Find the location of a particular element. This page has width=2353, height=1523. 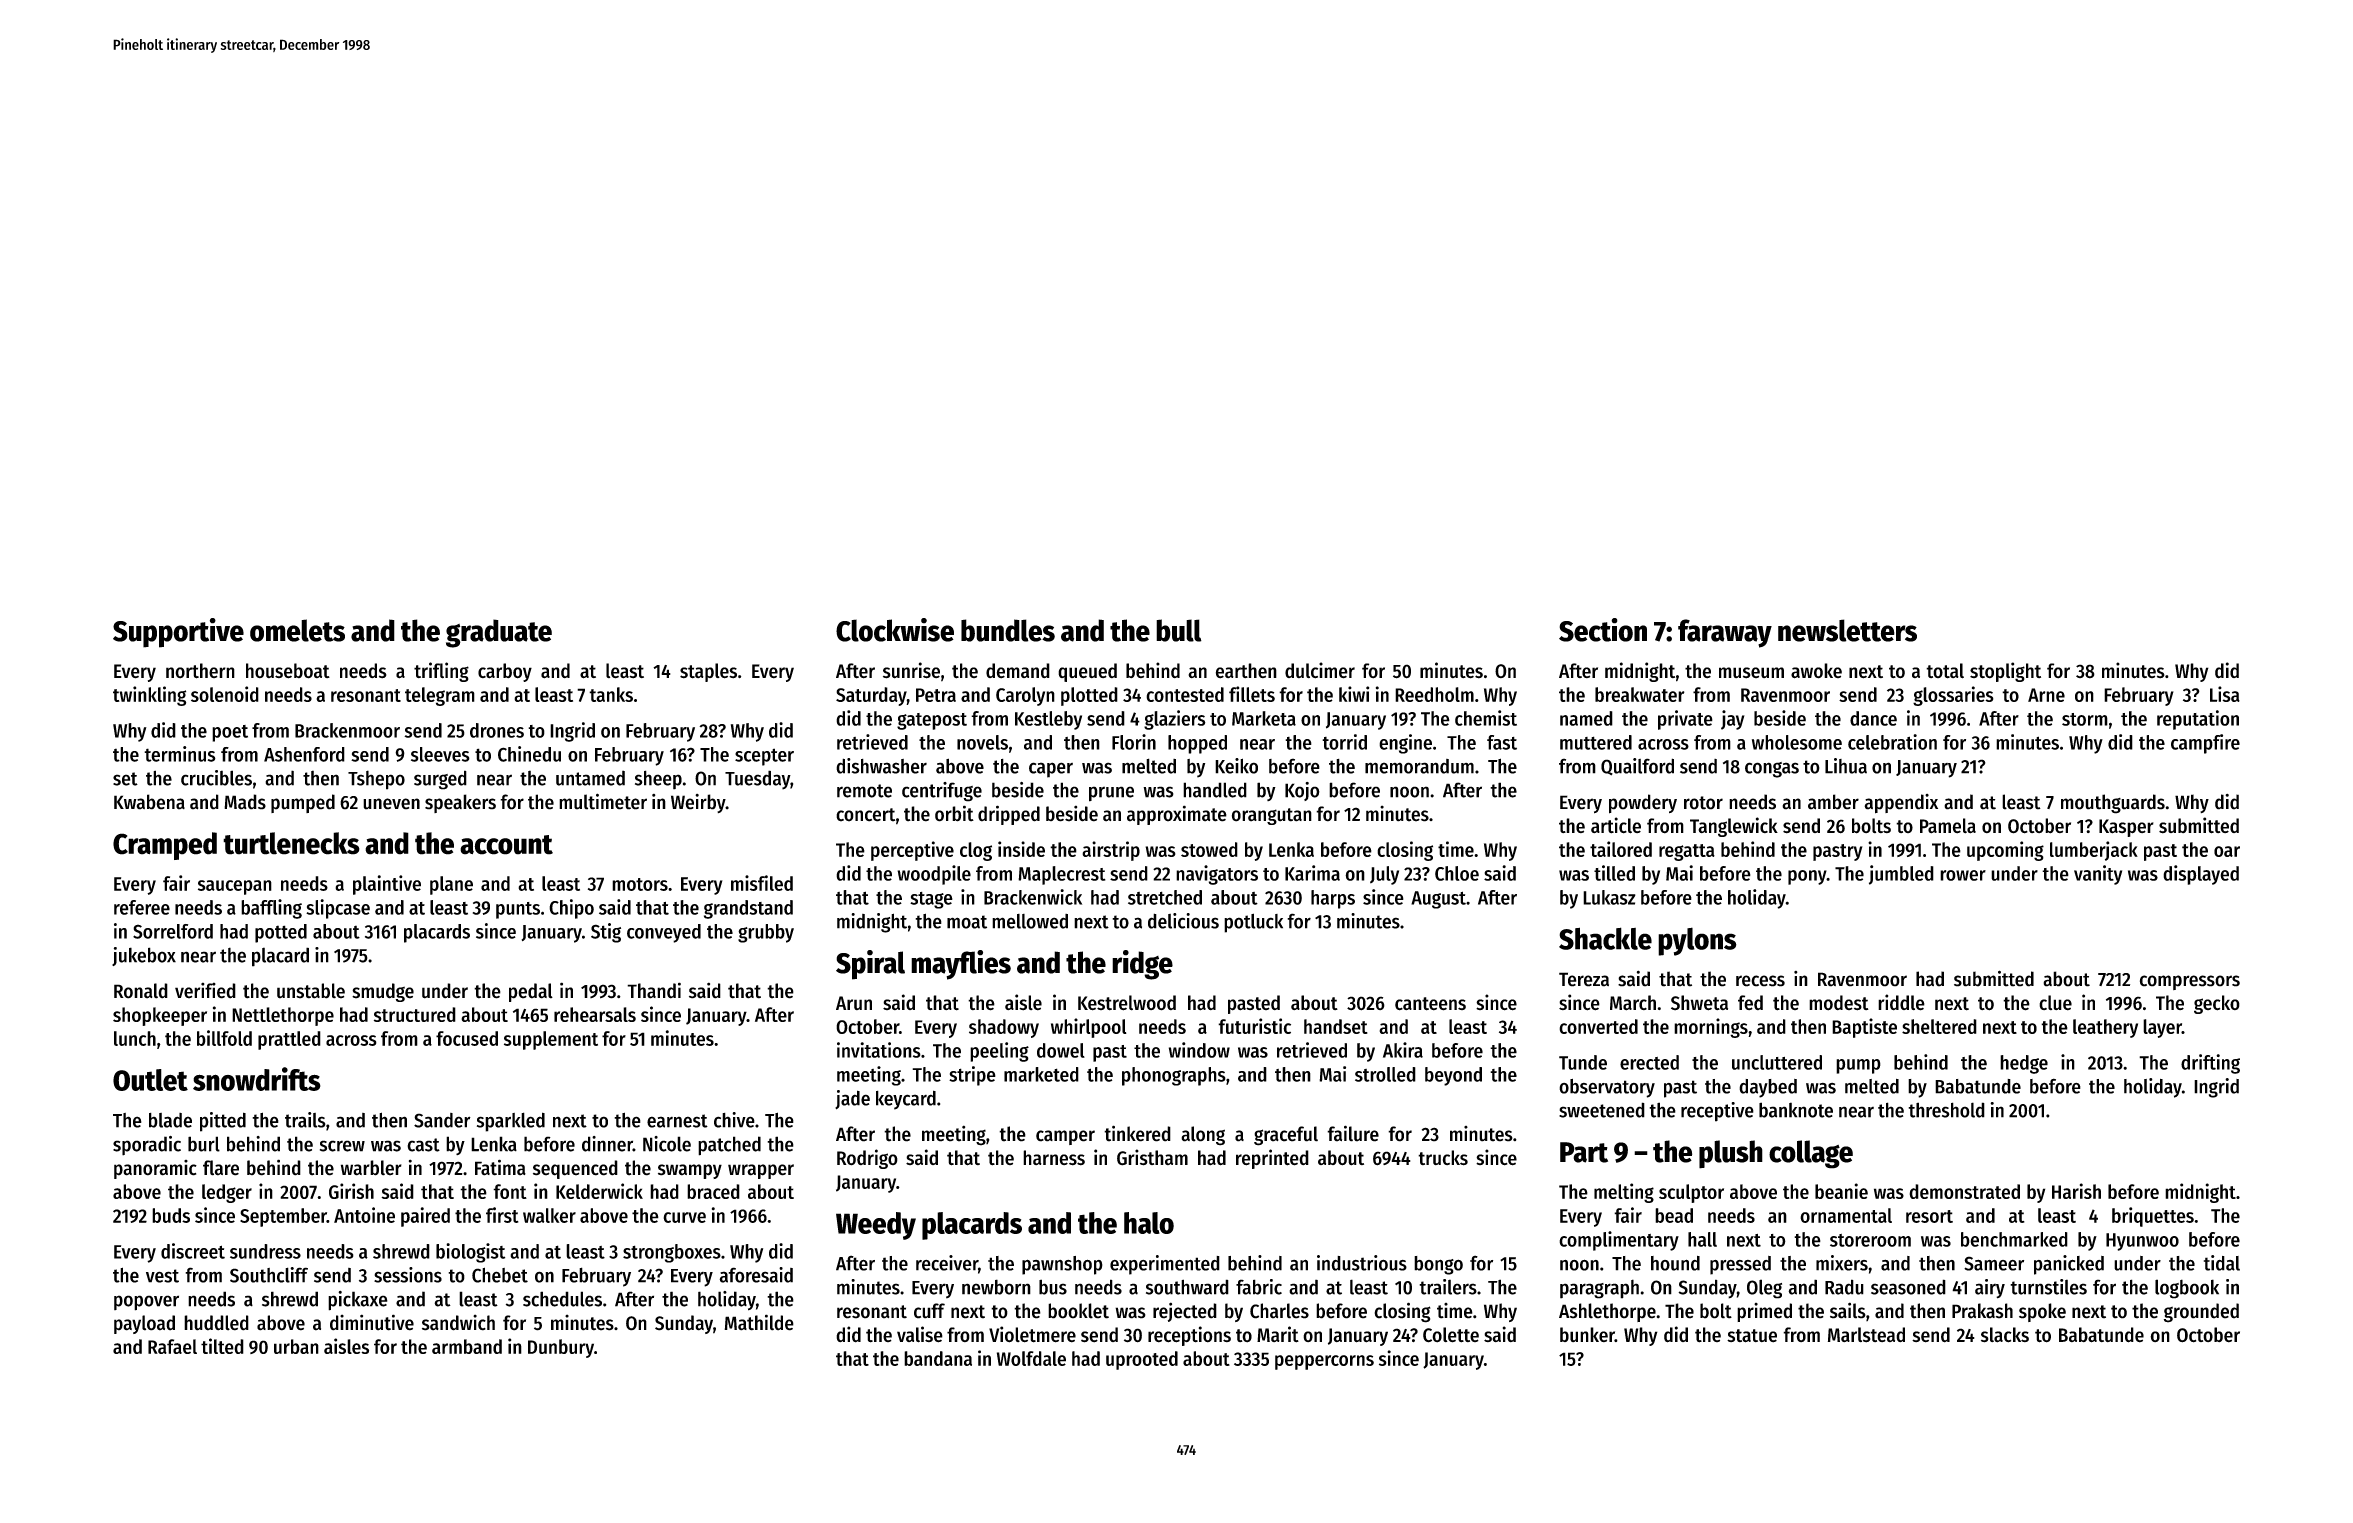

supplement is located at coordinates (551, 1040).
